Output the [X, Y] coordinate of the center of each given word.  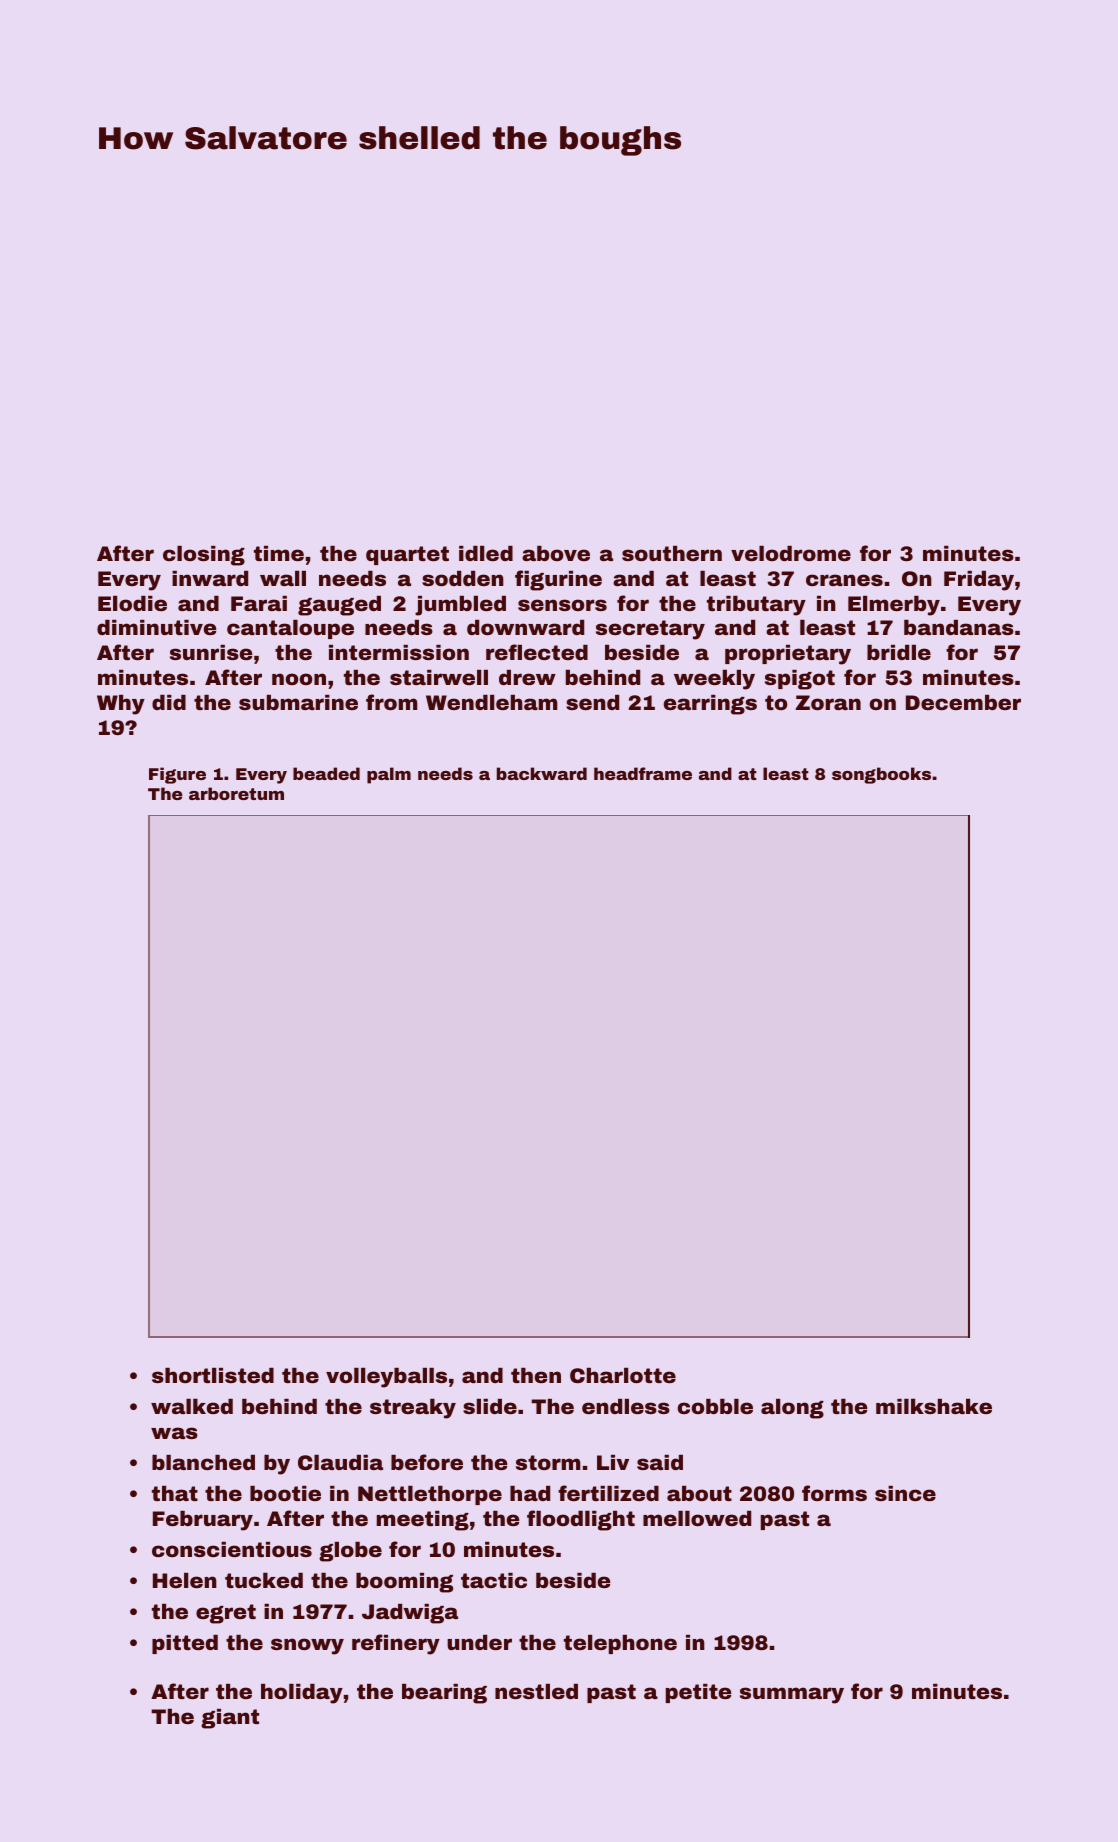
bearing [444, 1694]
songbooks [881, 775]
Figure [177, 775]
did [169, 702]
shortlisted [213, 1375]
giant [230, 1719]
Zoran [828, 702]
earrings [710, 705]
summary [792, 1695]
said [660, 1462]
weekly [714, 679]
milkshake [934, 1406]
